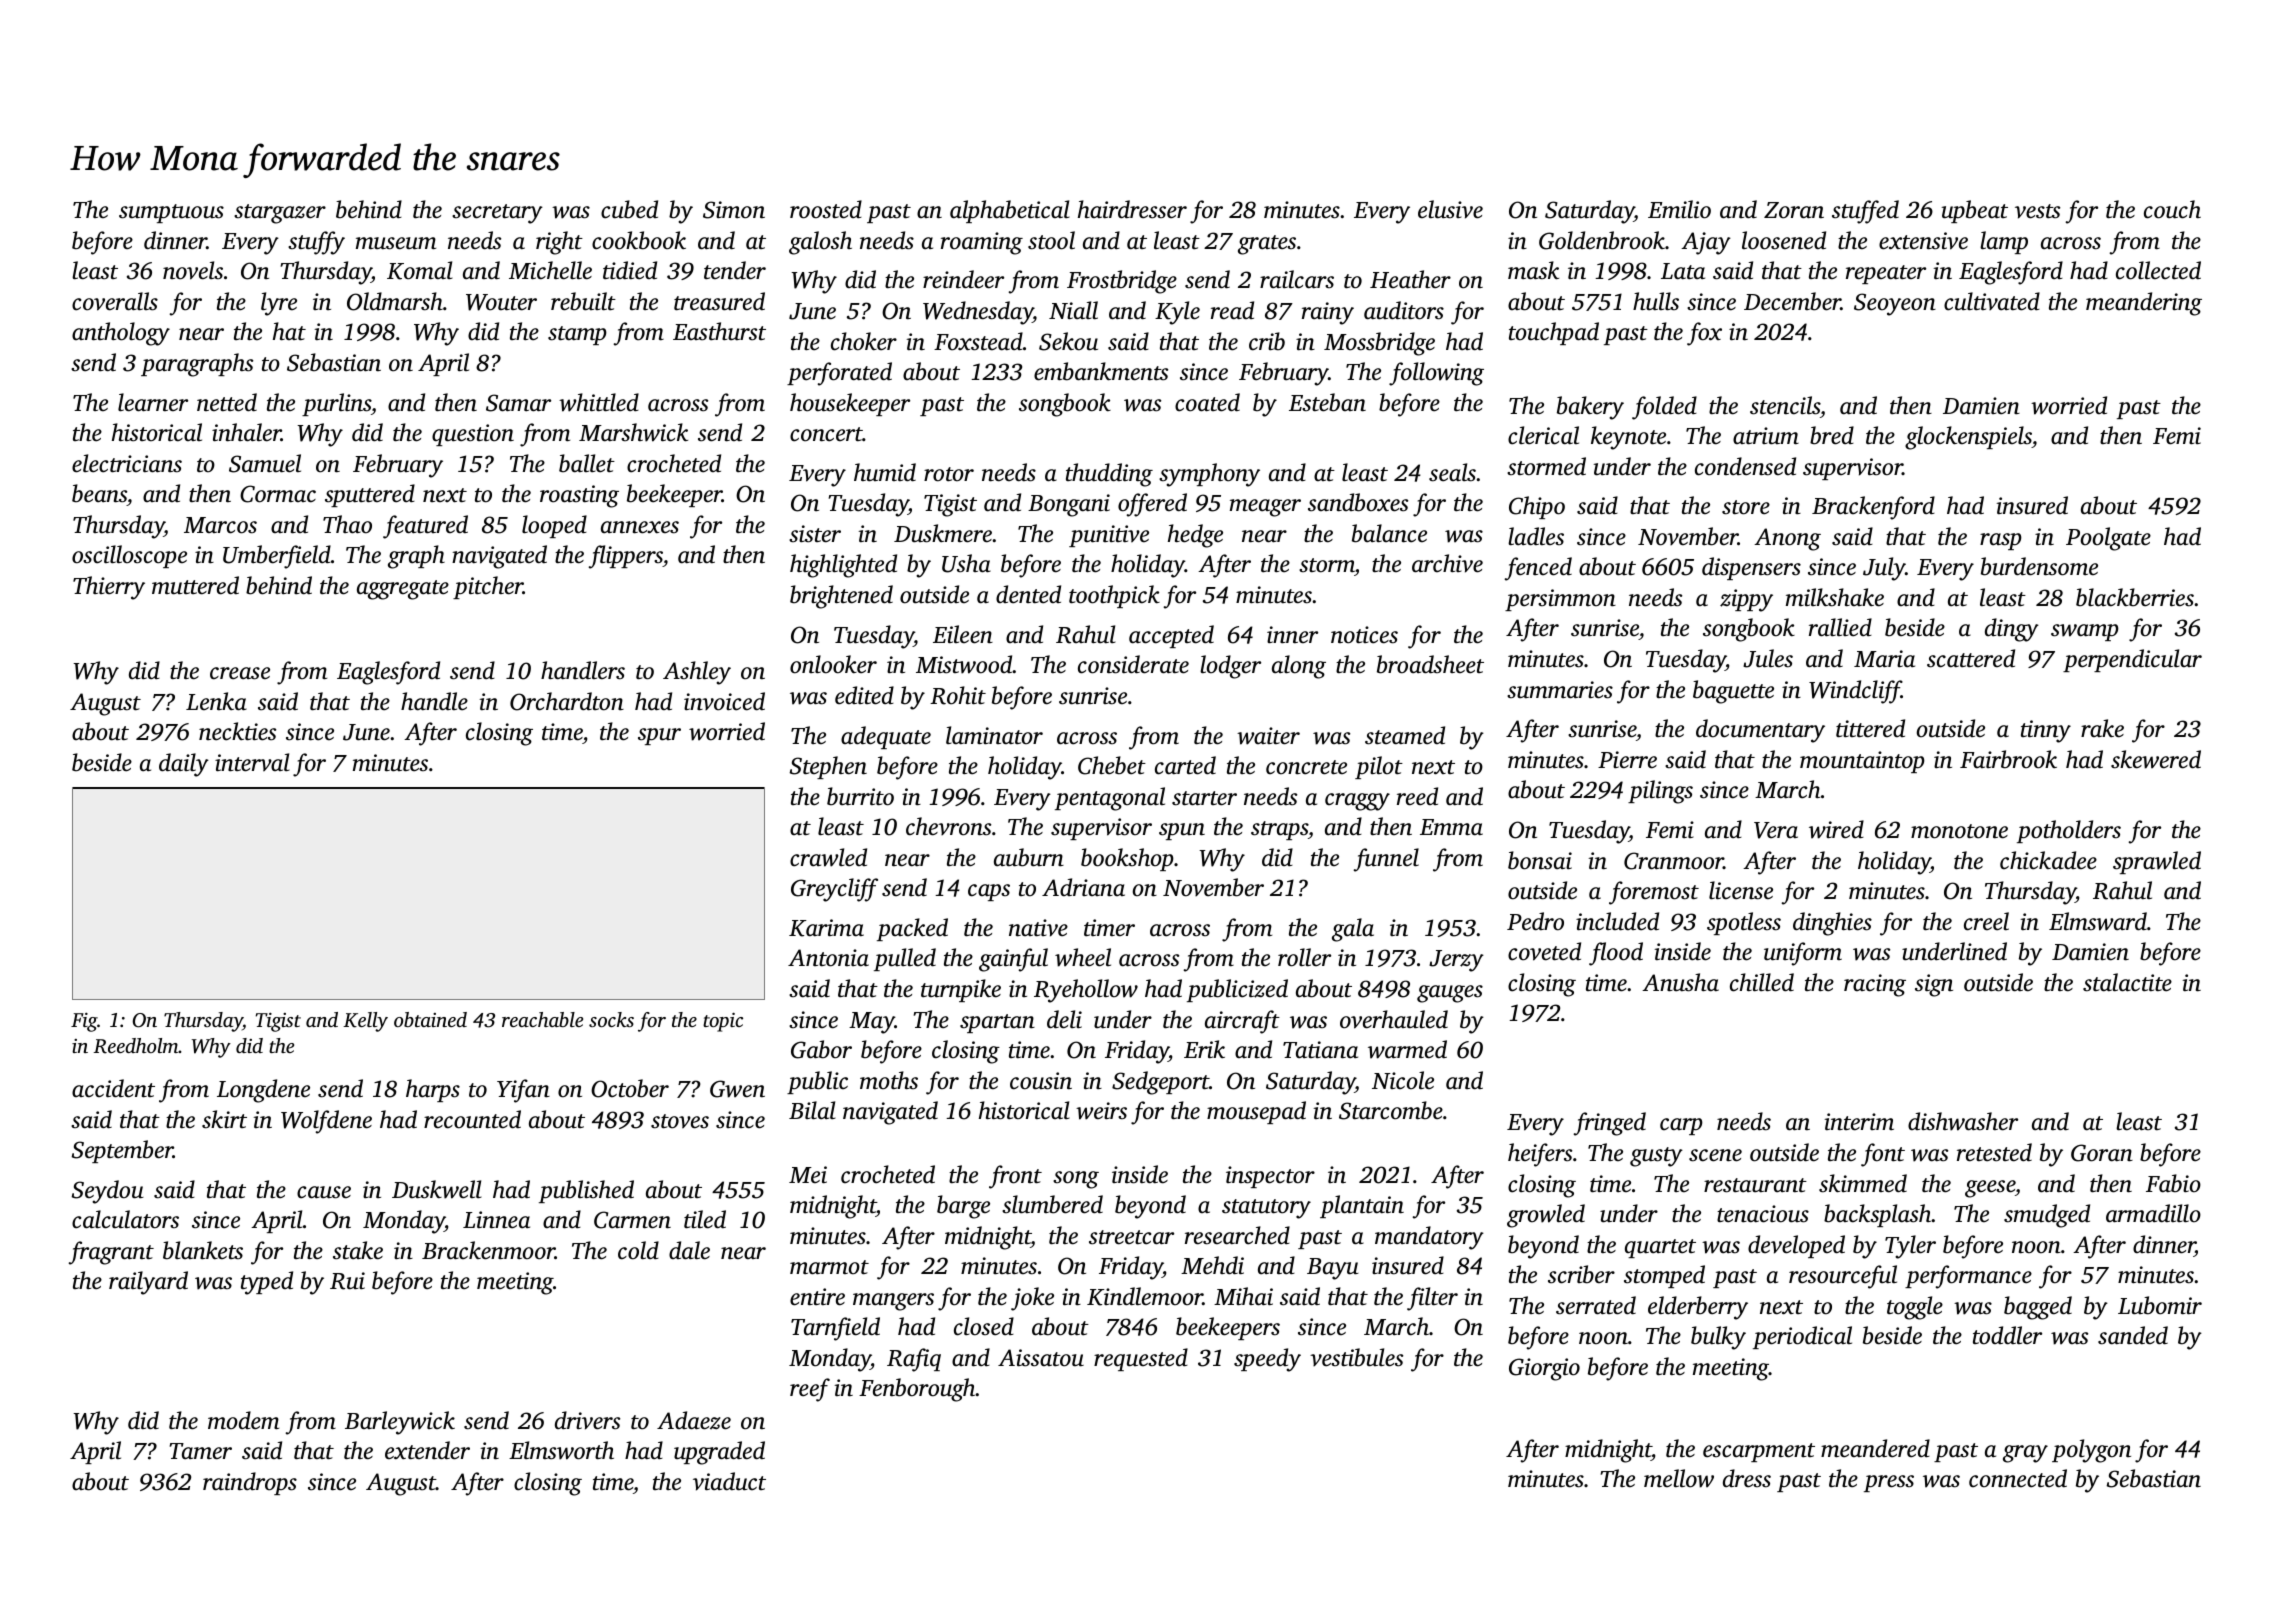  What do you see at coordinates (488, 1250) in the screenshot?
I see `Brackenmoor` at bounding box center [488, 1250].
